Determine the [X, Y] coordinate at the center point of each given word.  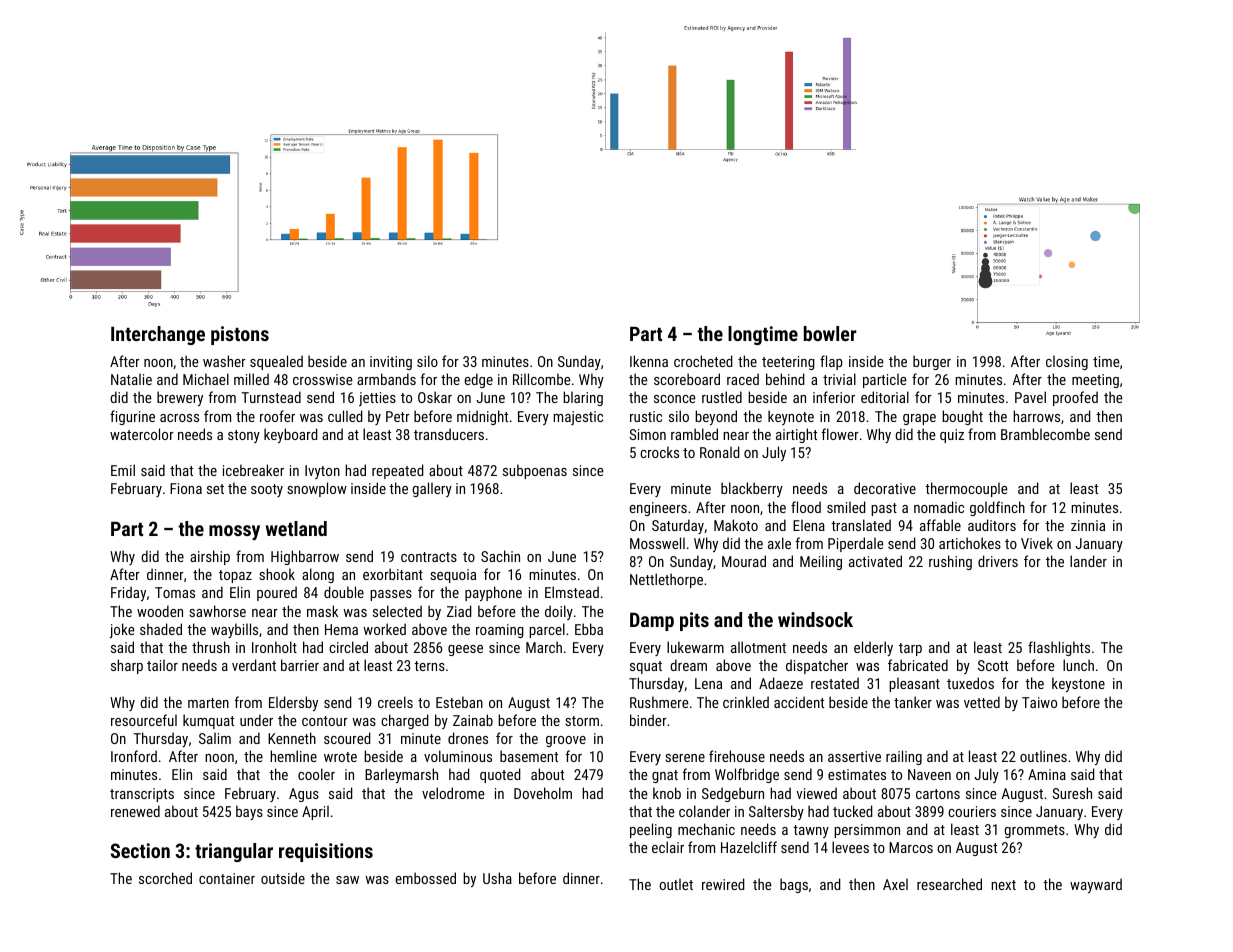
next [1003, 885]
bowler [830, 333]
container [227, 878]
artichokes [970, 543]
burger [932, 362]
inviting [391, 363]
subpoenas [535, 471]
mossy [234, 532]
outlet [676, 884]
